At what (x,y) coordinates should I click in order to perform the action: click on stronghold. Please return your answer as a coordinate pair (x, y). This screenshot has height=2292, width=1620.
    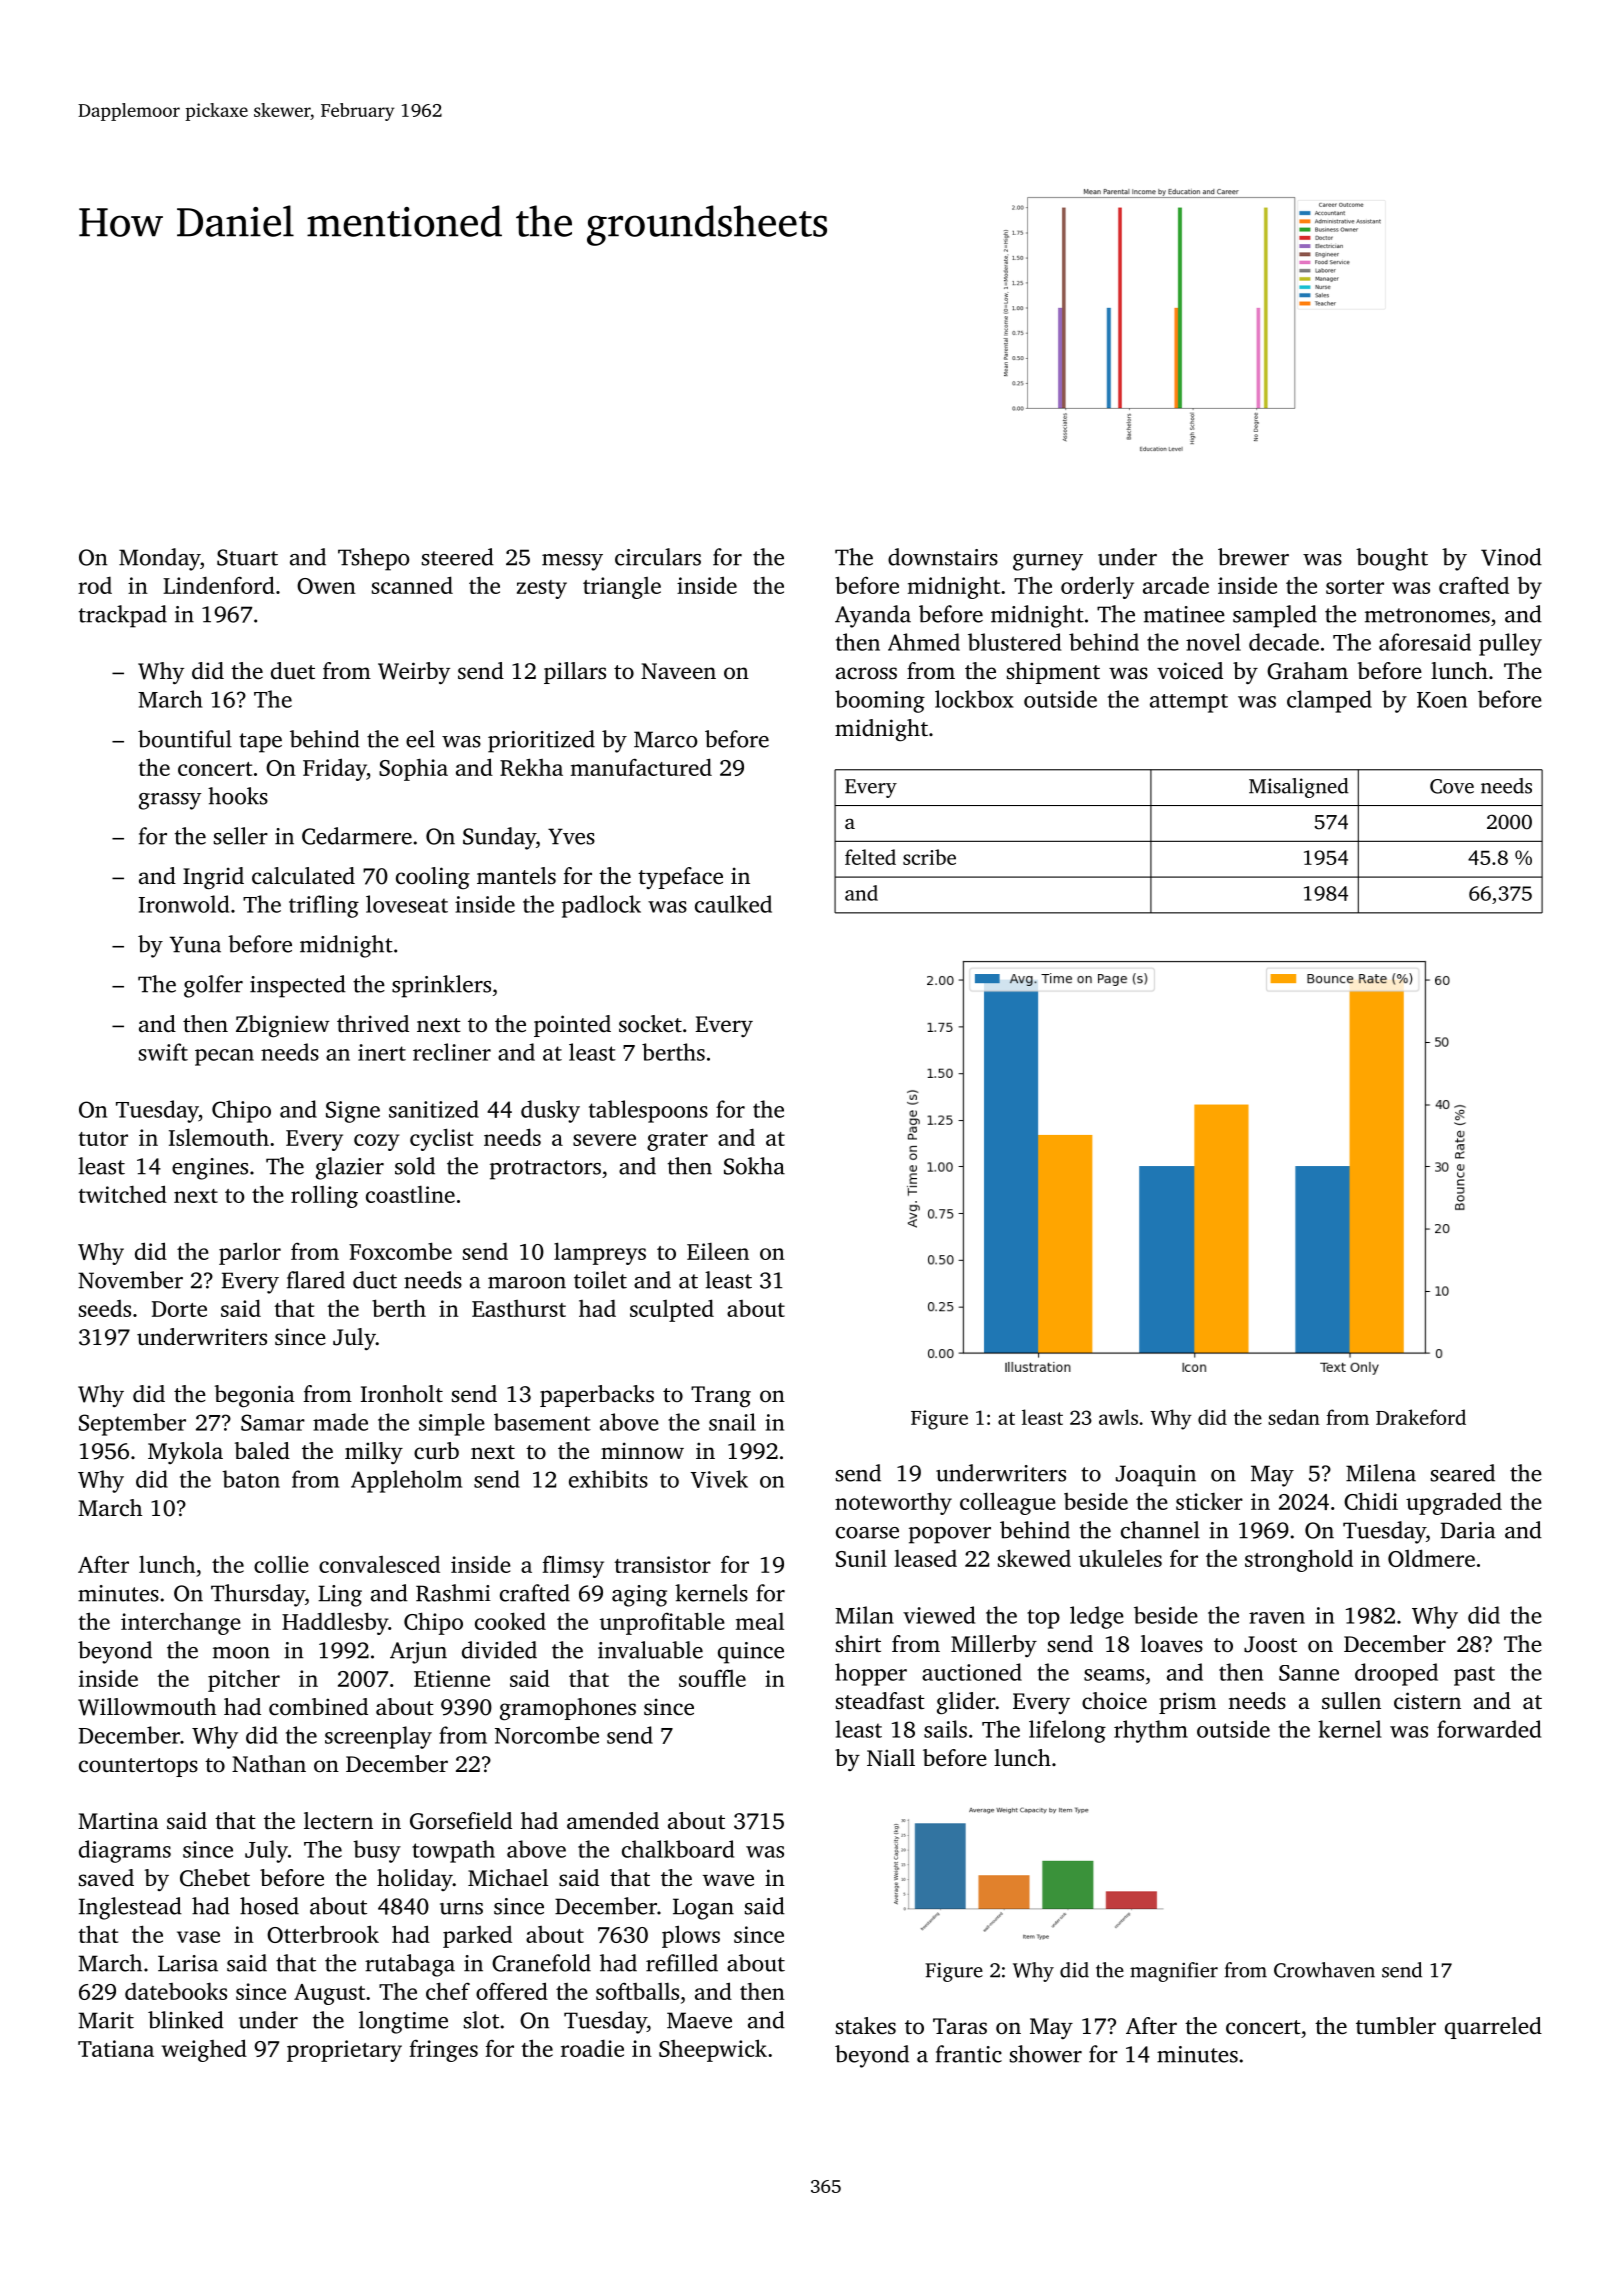
    Looking at the image, I should click on (1299, 1560).
